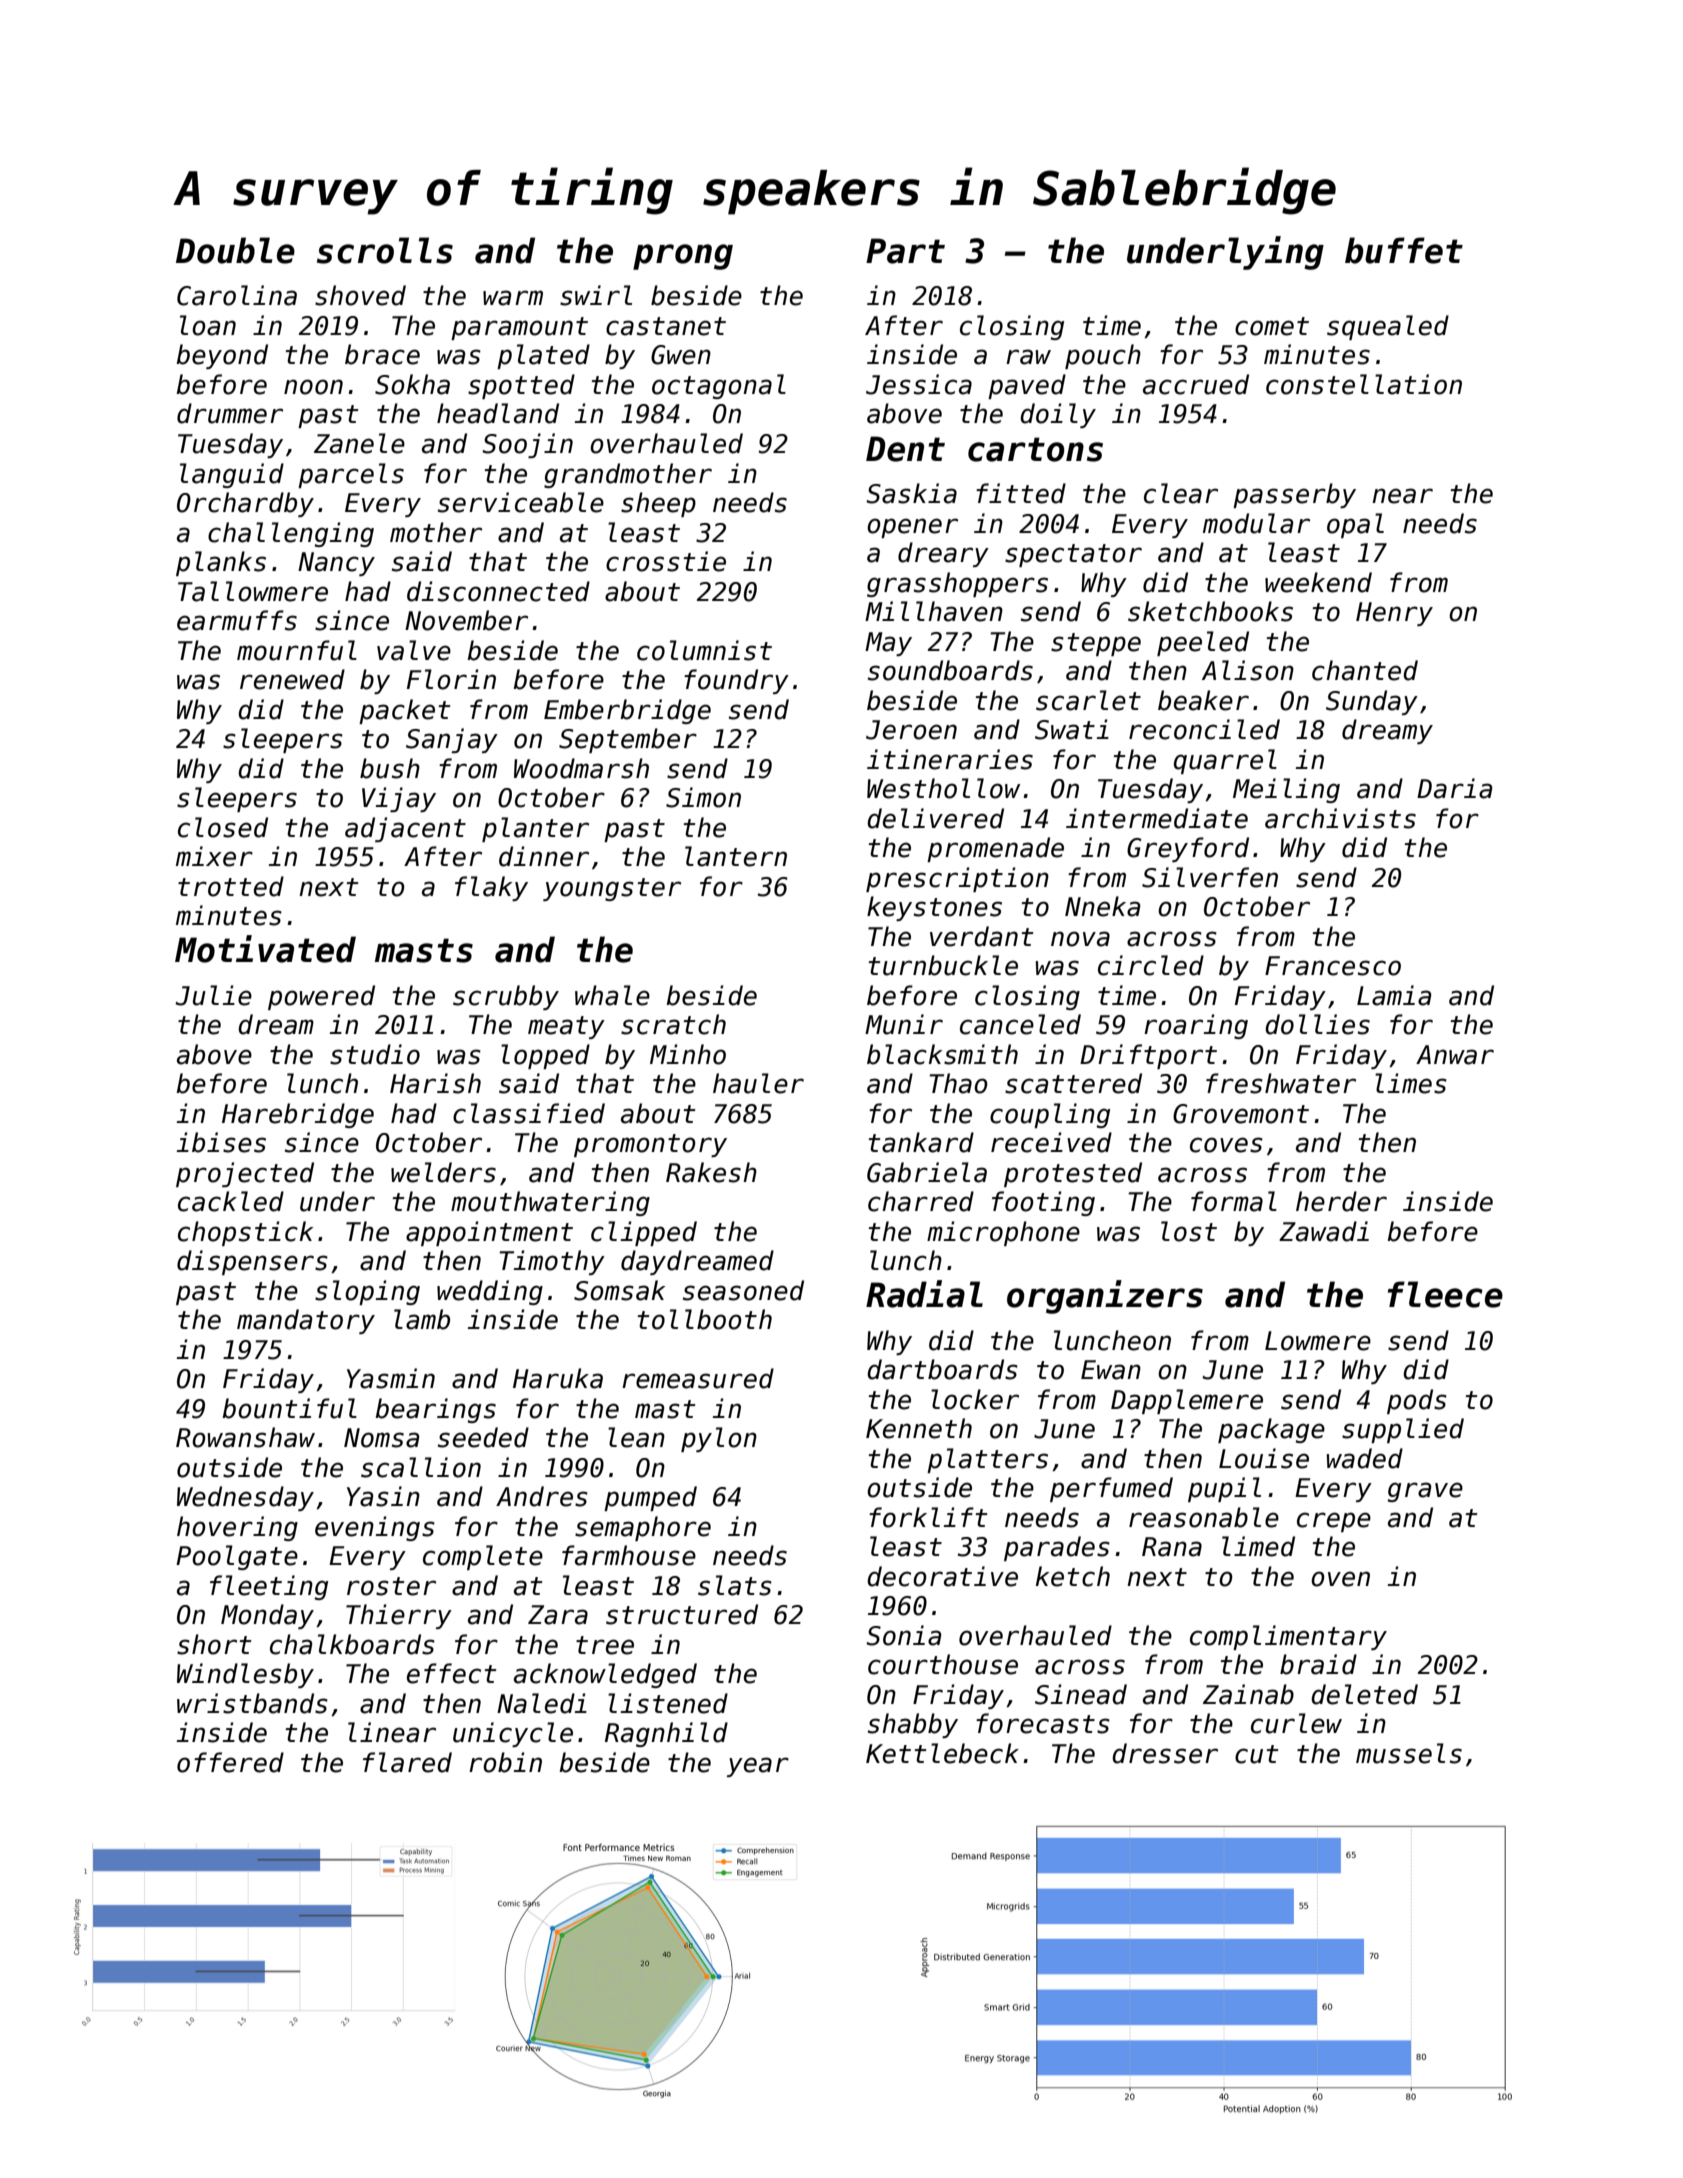 The height and width of the page is (2178, 1683). What do you see at coordinates (919, 384) in the page?
I see `Jessica` at bounding box center [919, 384].
